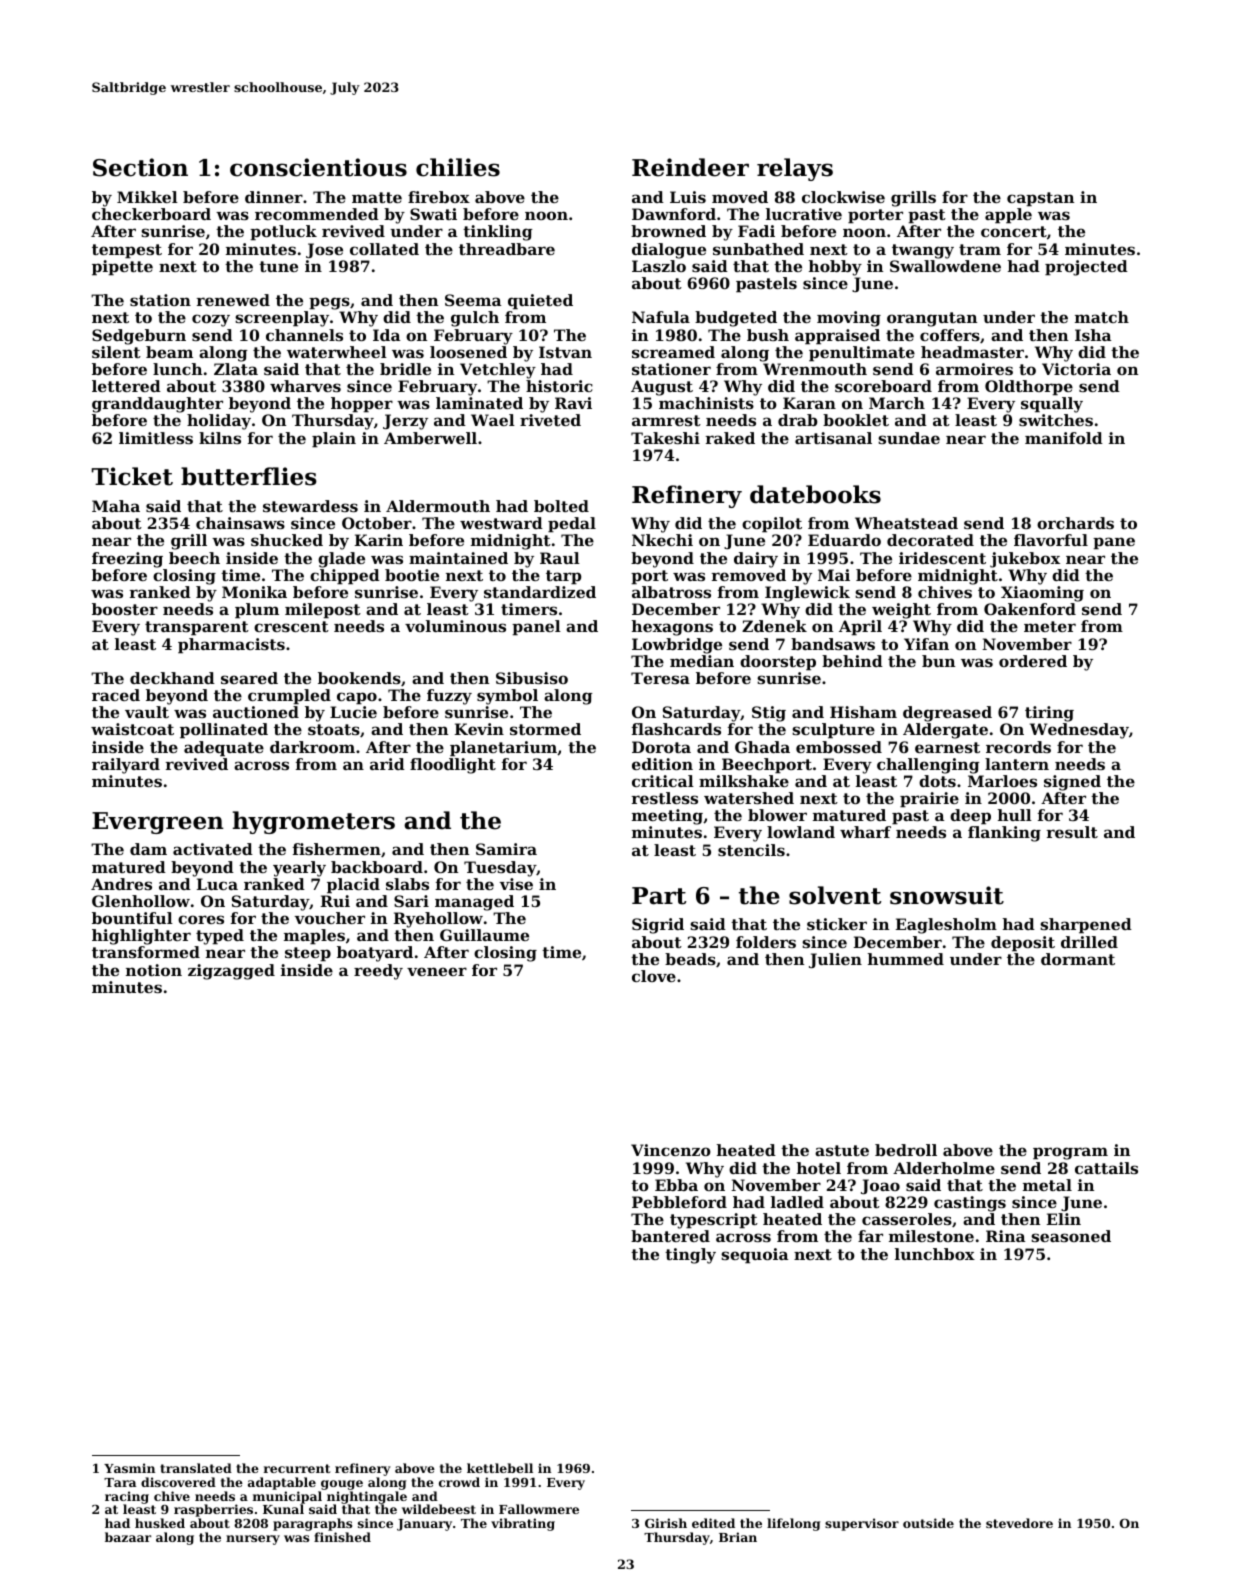 This image has height=1596, width=1234. Describe the element at coordinates (337, 352) in the image. I see `waterwheel` at that location.
